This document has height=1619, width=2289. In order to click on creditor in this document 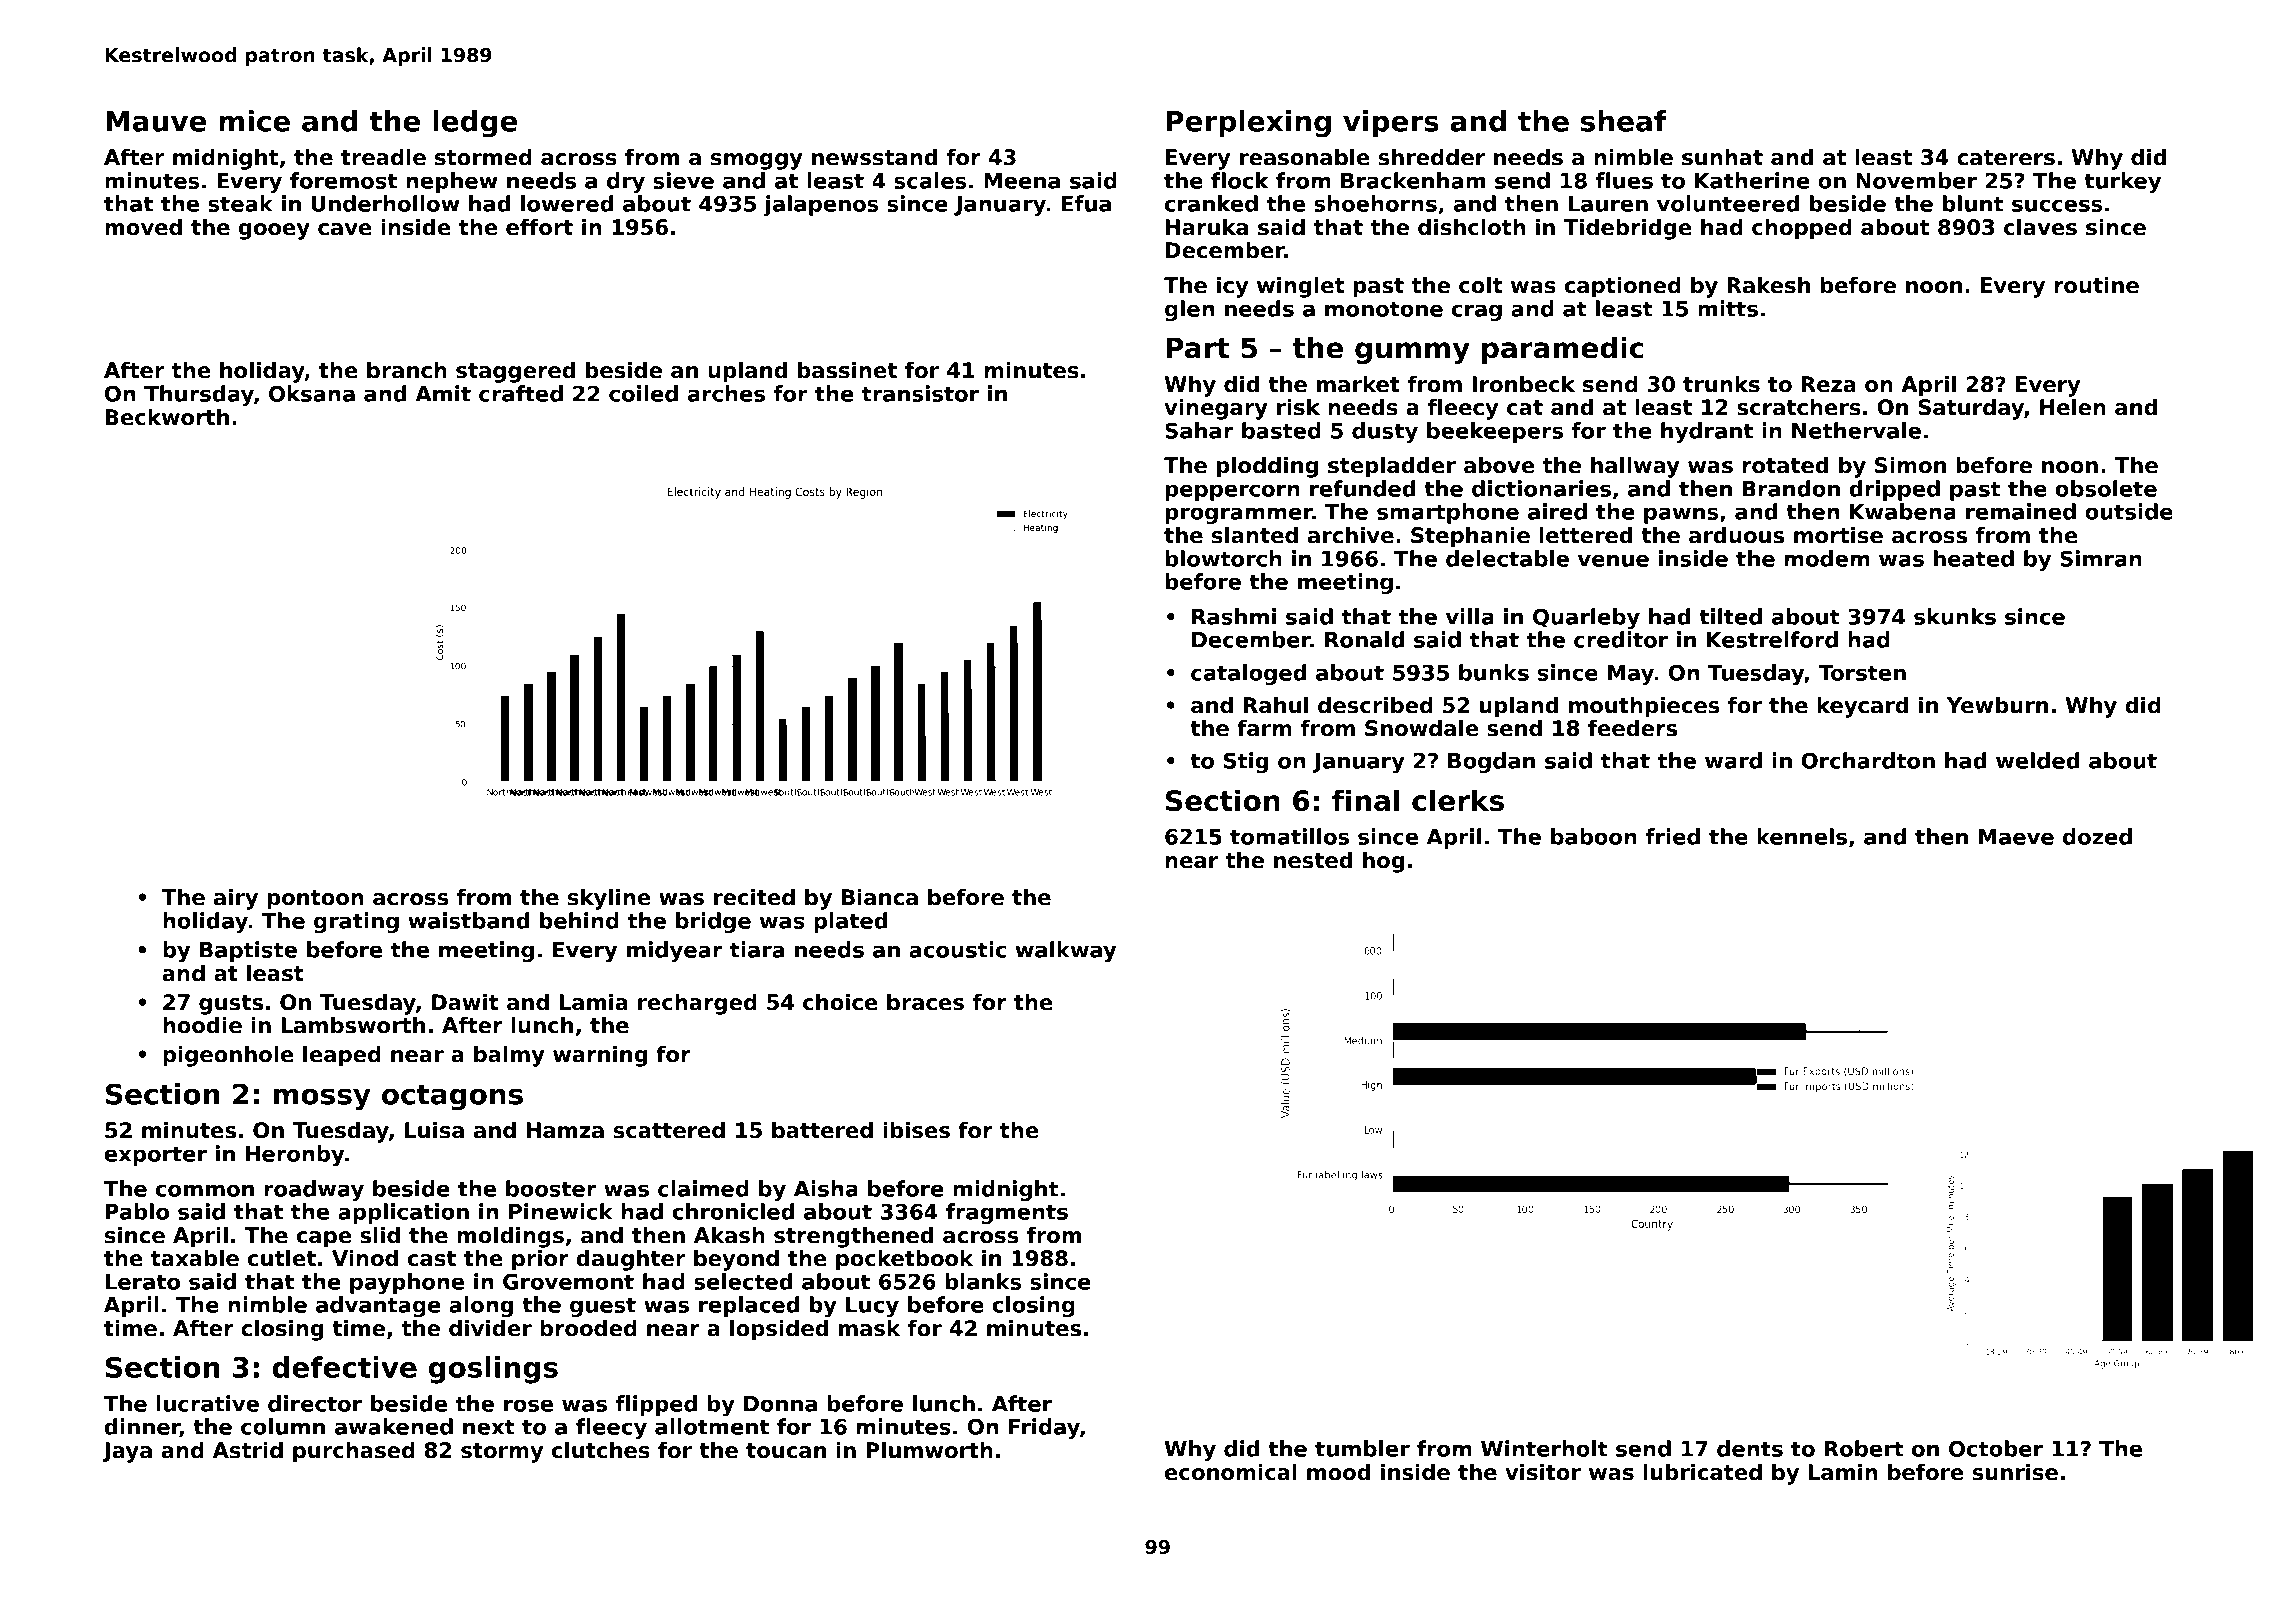, I will do `click(1621, 639)`.
